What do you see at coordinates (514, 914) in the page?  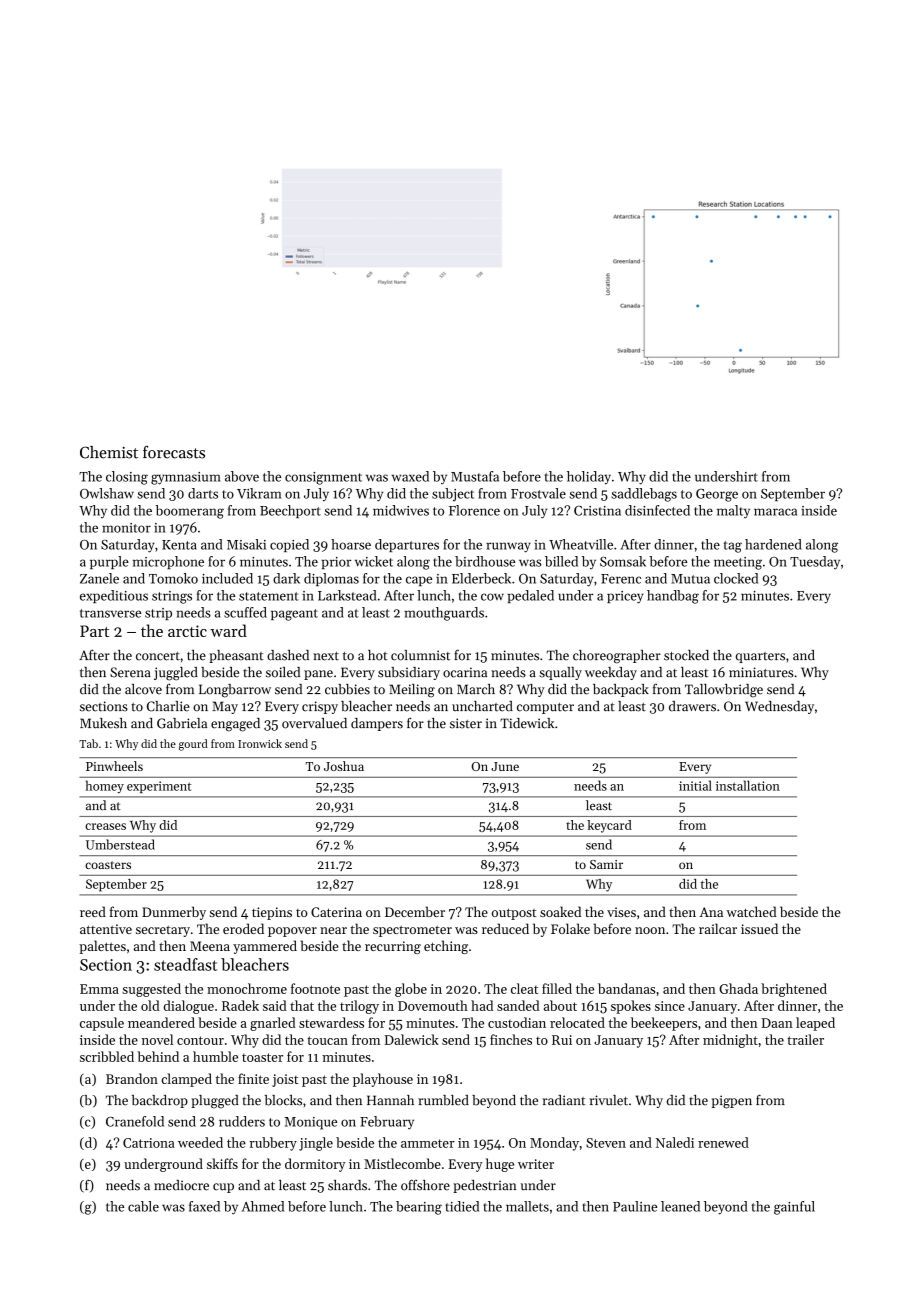 I see `outpost` at bounding box center [514, 914].
